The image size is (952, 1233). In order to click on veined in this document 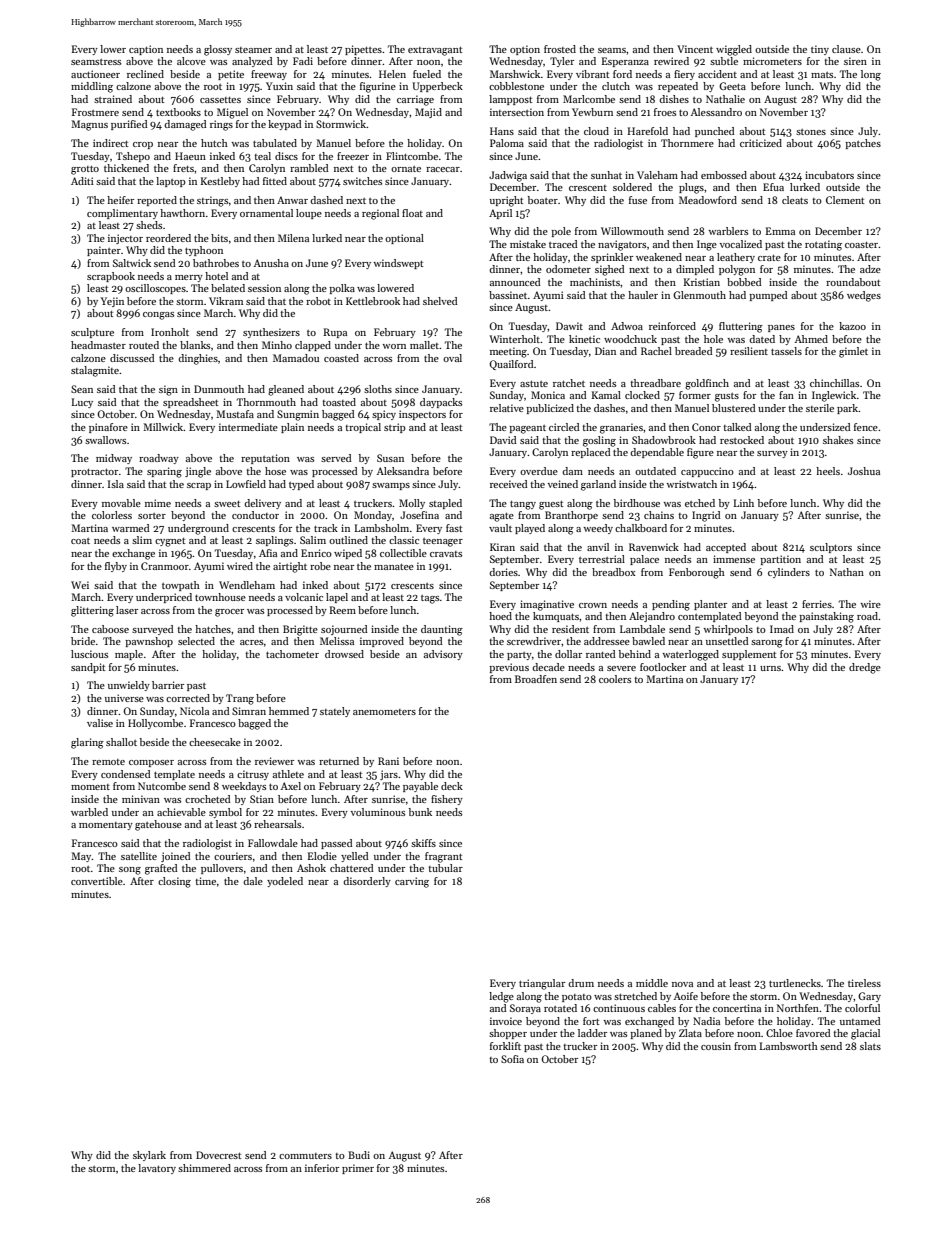, I will do `click(563, 484)`.
